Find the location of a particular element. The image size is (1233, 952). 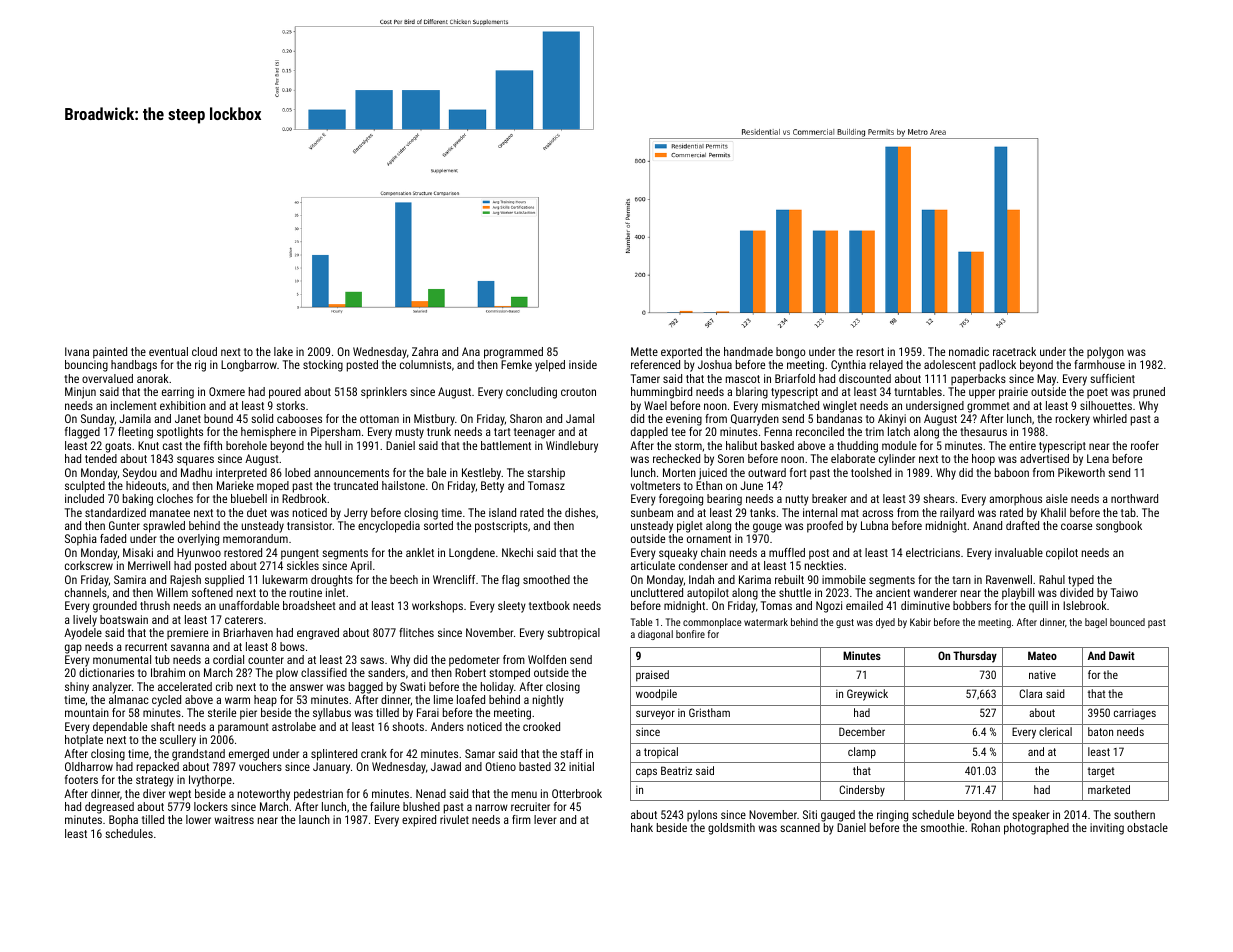

roofer is located at coordinates (1145, 445).
